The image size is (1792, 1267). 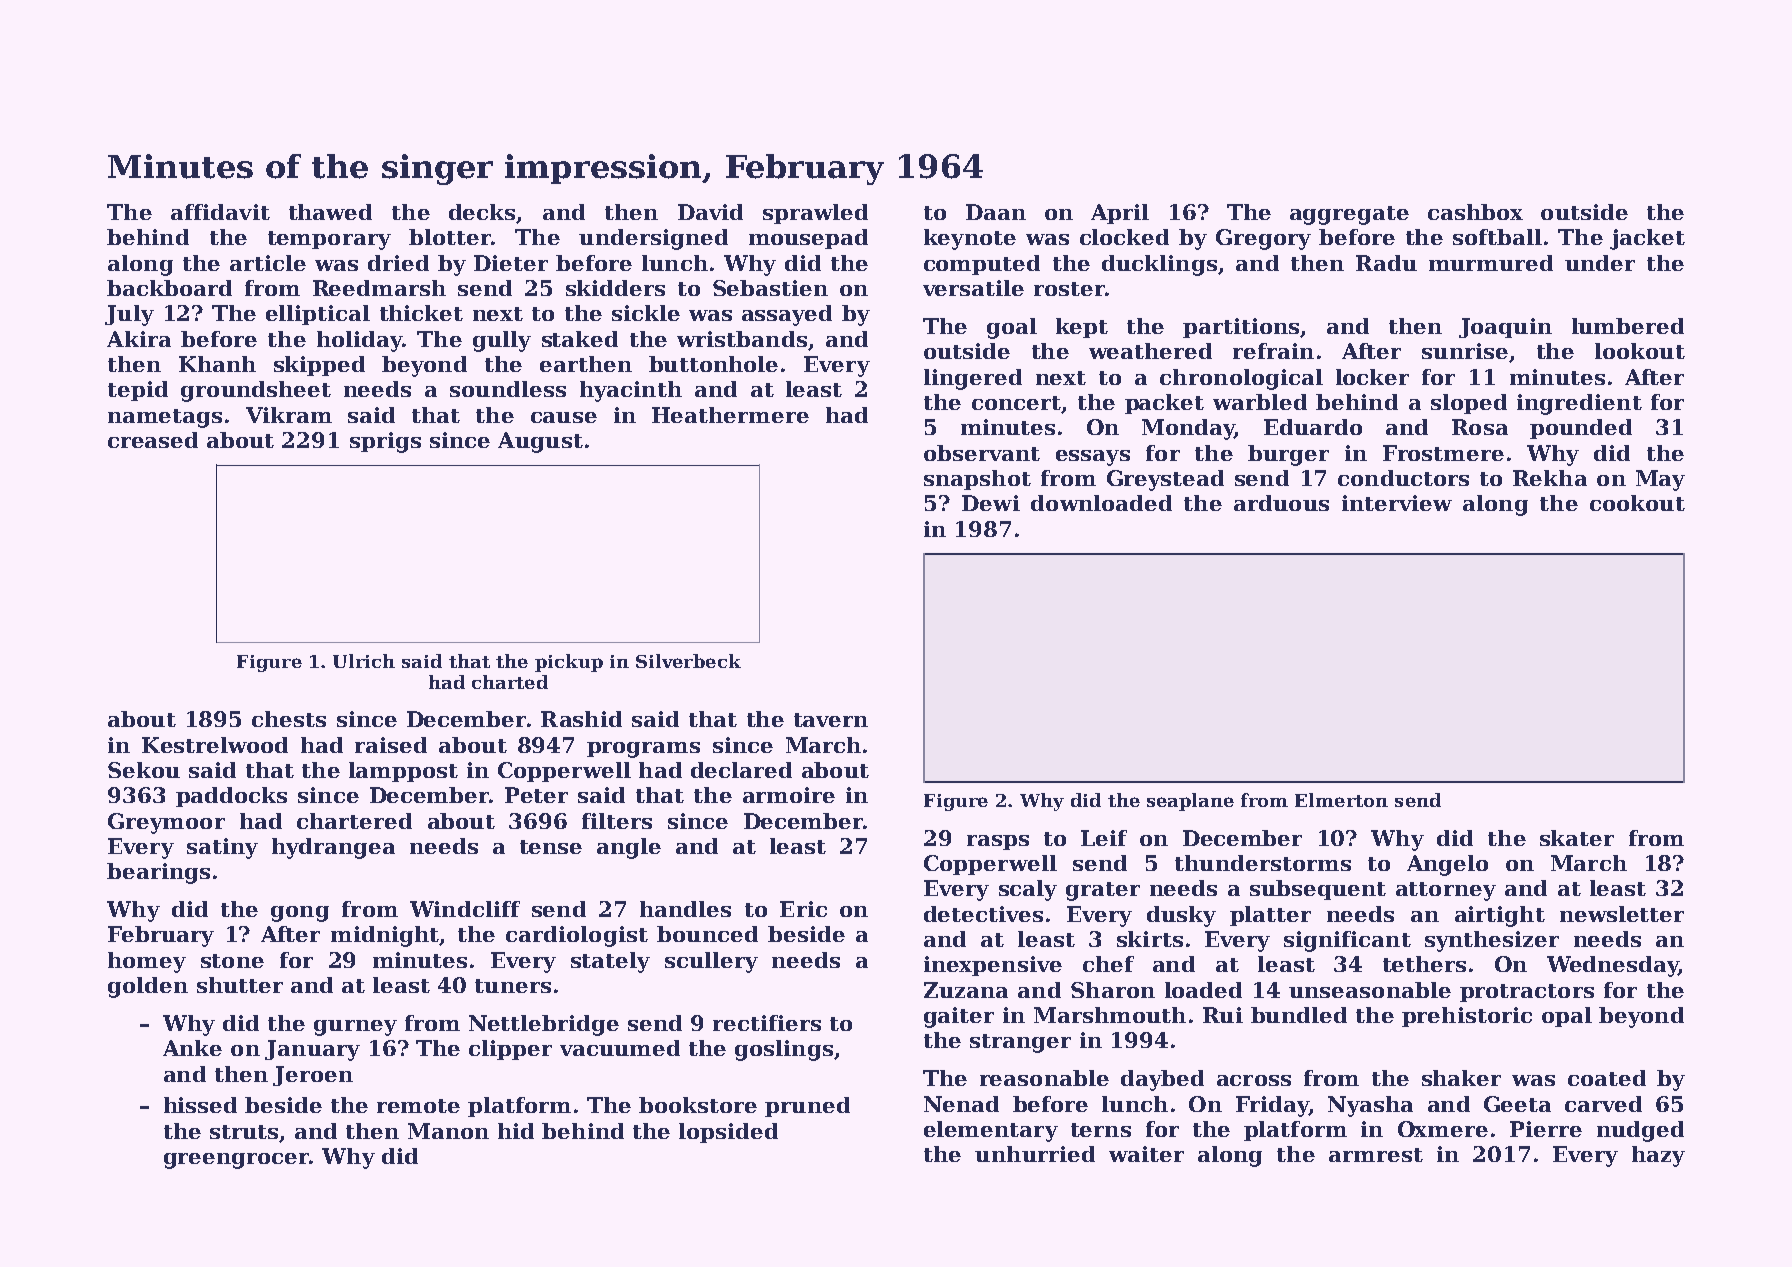 I want to click on August, so click(x=540, y=442).
